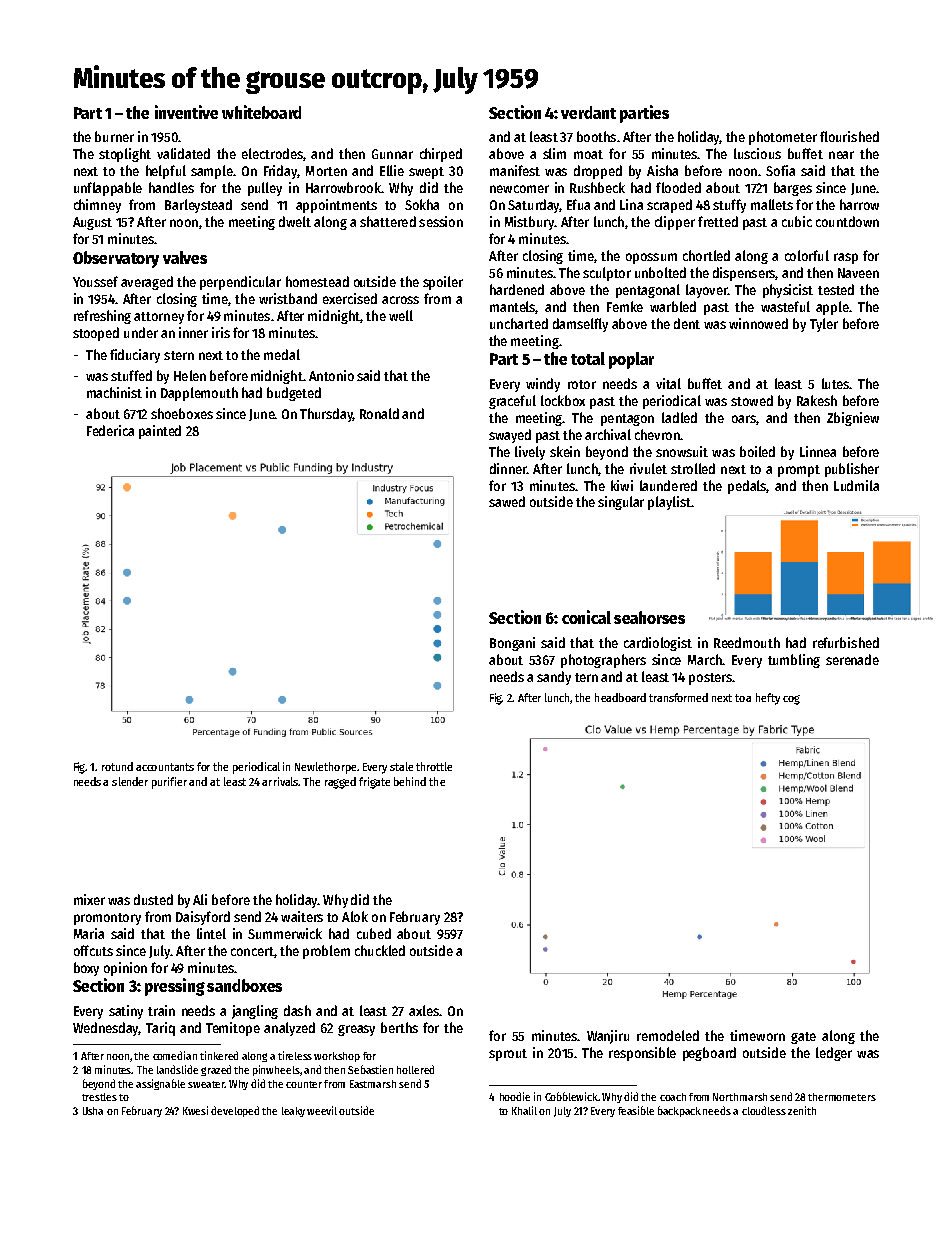  I want to click on slender, so click(130, 781).
